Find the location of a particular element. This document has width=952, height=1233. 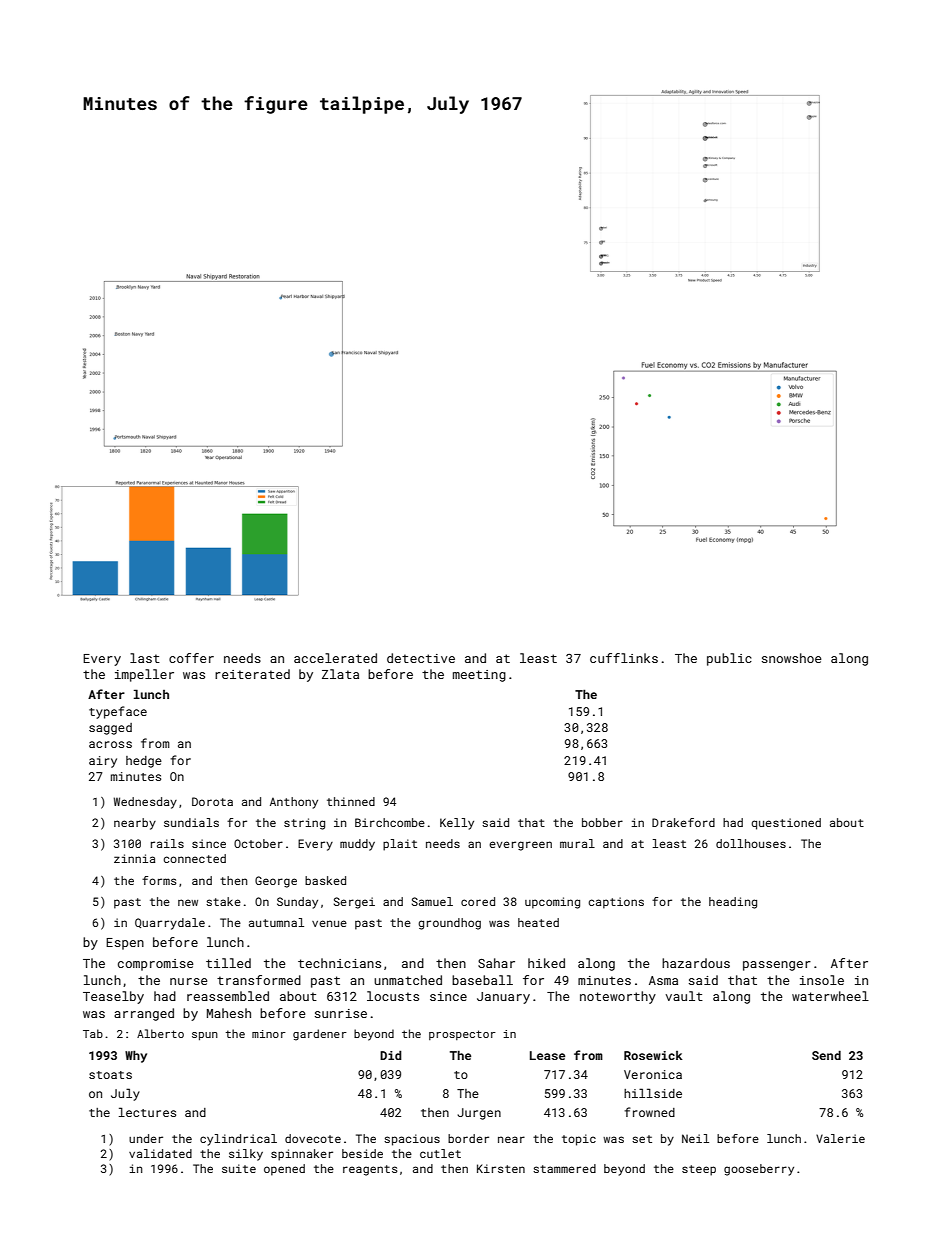

suite is located at coordinates (239, 1168).
